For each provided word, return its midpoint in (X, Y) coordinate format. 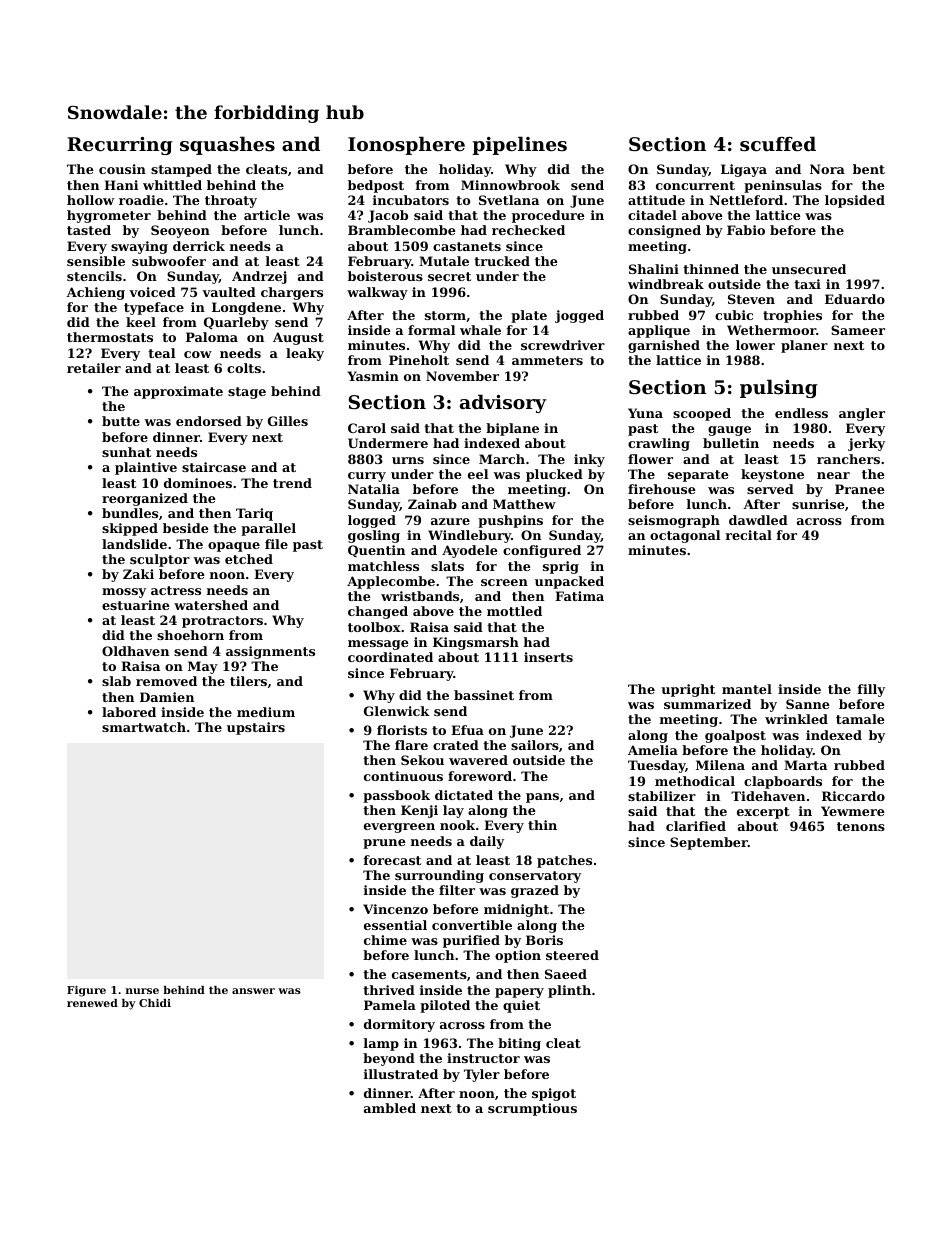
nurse (142, 991)
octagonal (685, 536)
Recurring (120, 146)
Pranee (860, 489)
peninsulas (783, 186)
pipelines (519, 145)
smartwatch (144, 727)
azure (450, 521)
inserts (548, 657)
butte (121, 421)
